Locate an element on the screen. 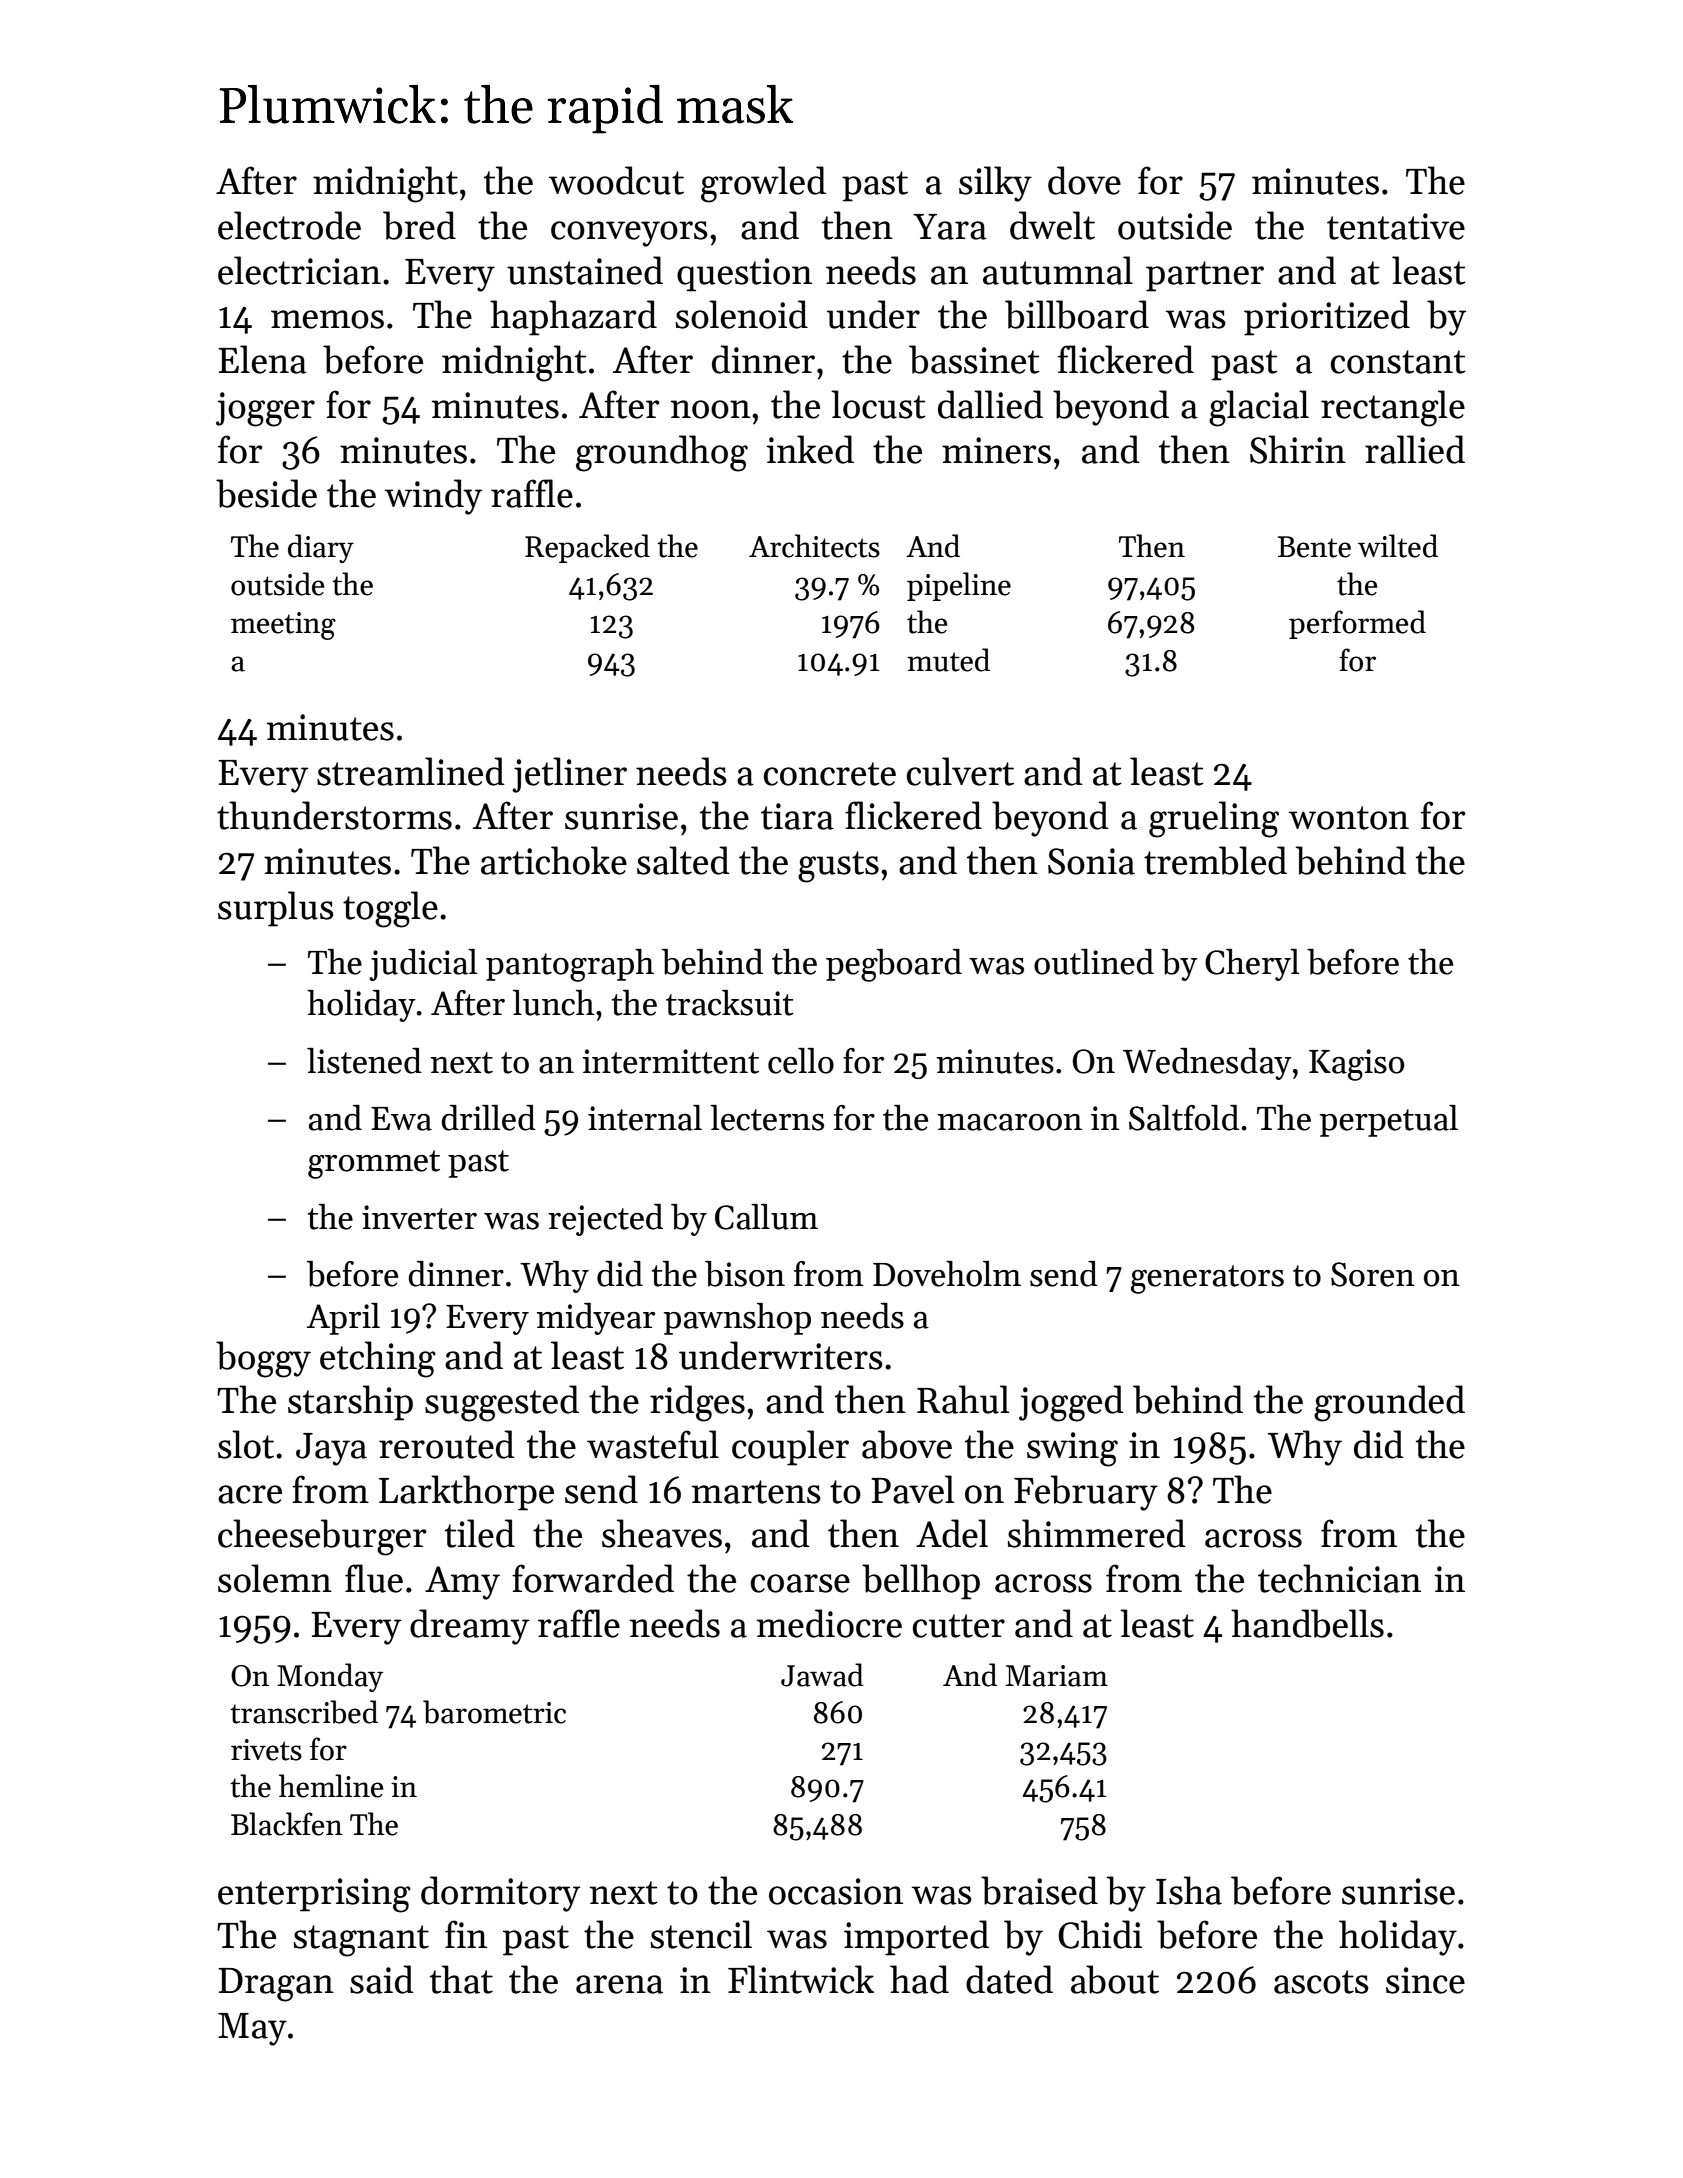 This screenshot has width=1683, height=2178. shimmered is located at coordinates (1097, 1533).
